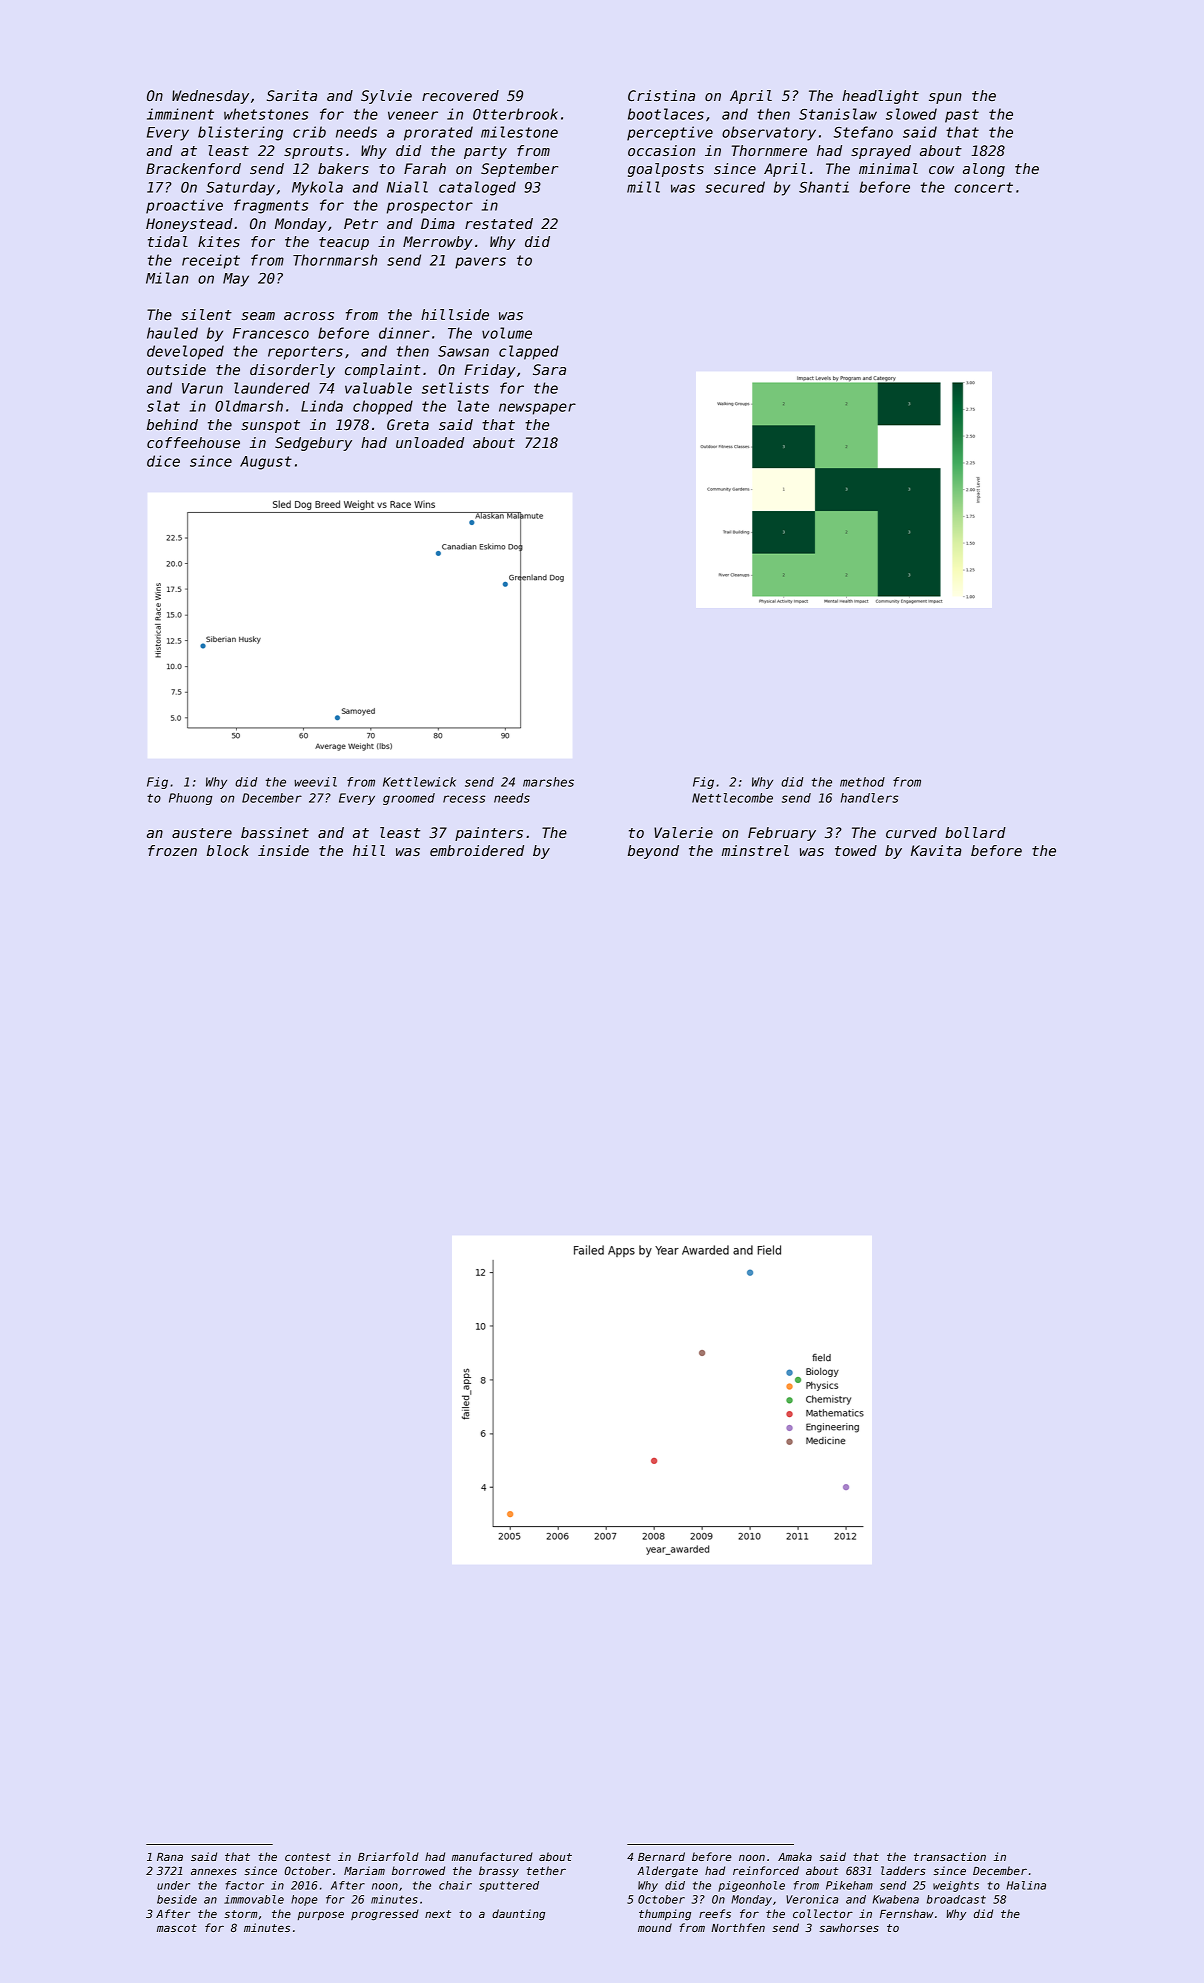 This document has height=1983, width=1204. Describe the element at coordinates (321, 1915) in the document. I see `purpose` at that location.
